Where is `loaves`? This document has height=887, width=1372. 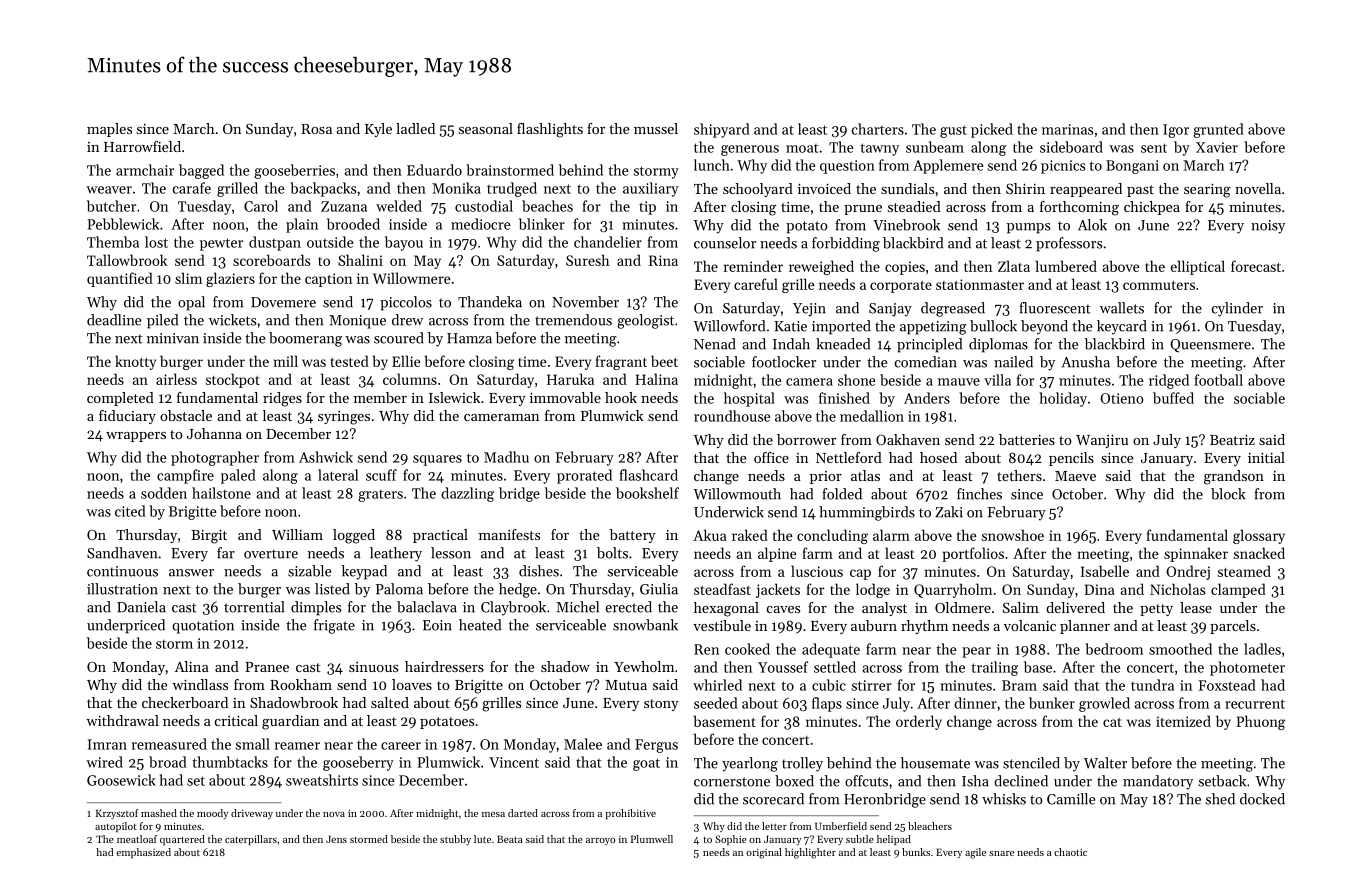 loaves is located at coordinates (412, 684).
